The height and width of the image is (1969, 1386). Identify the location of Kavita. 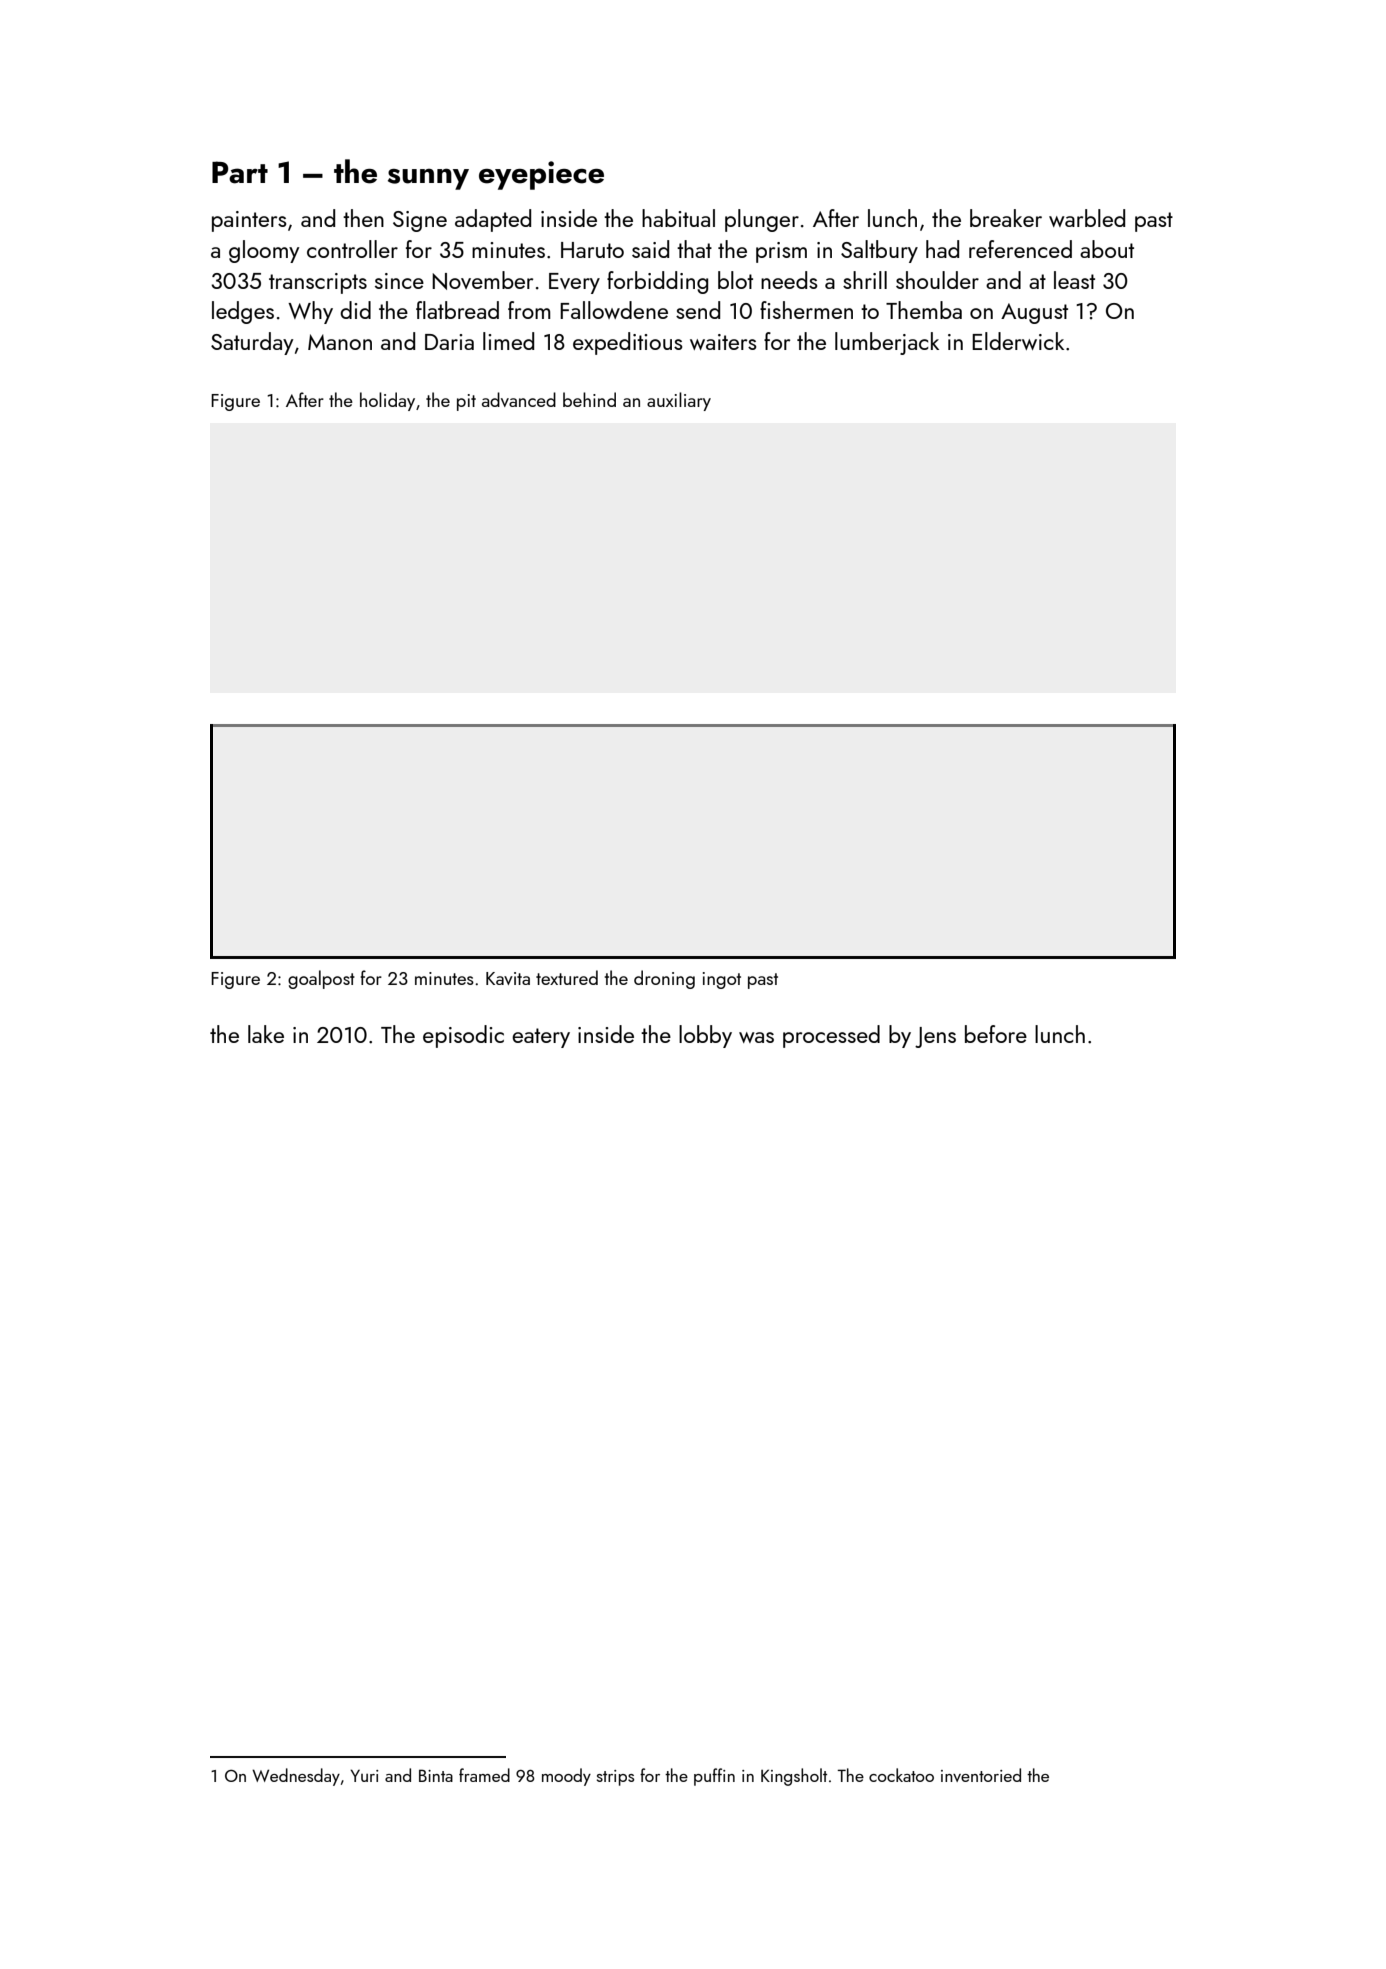
(508, 978).
